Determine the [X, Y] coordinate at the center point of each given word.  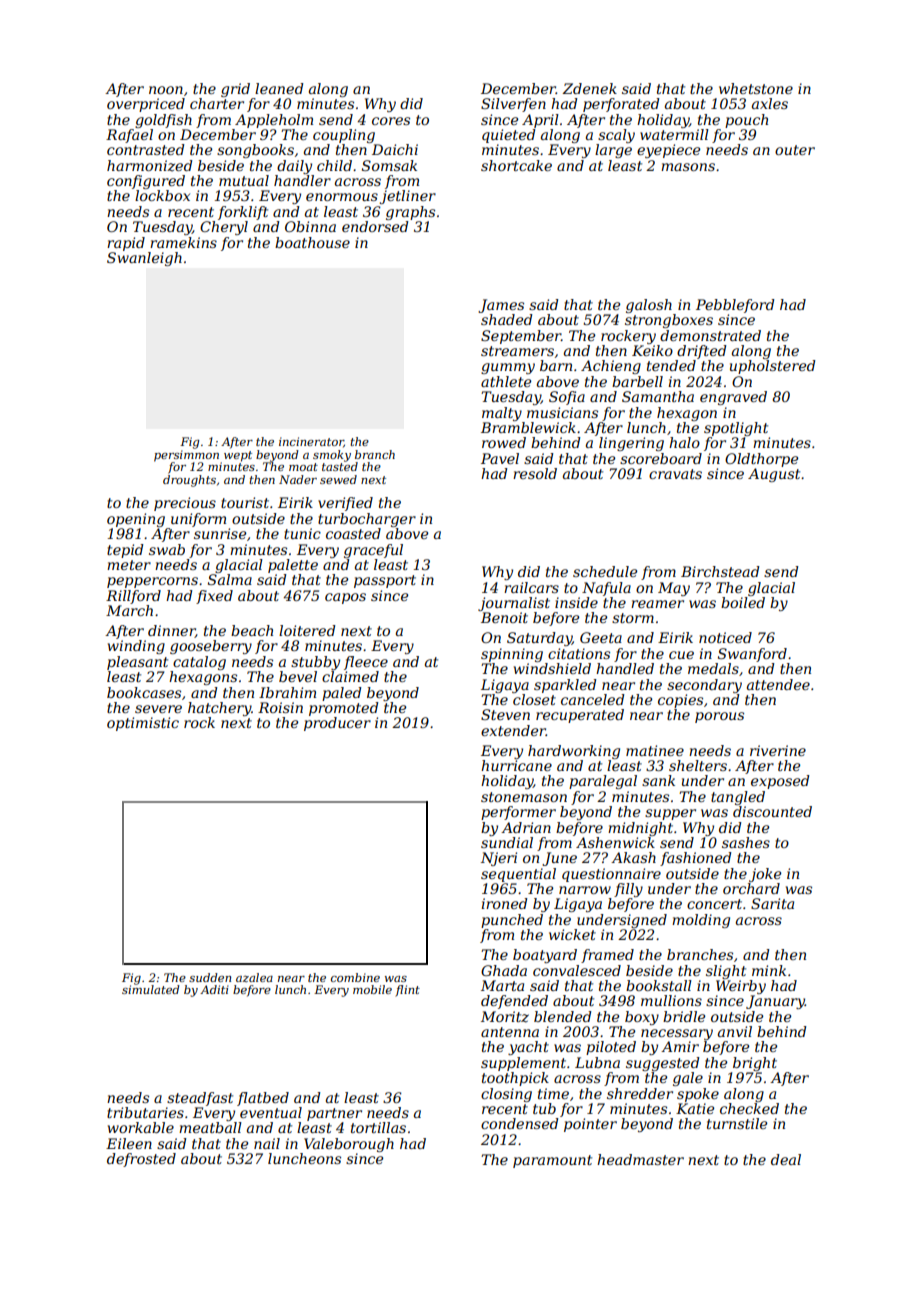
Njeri [499, 859]
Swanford [752, 655]
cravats [675, 474]
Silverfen [513, 105]
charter [217, 103]
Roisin [280, 707]
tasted [340, 466]
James [501, 306]
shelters [698, 765]
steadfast [200, 1099]
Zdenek [589, 88]
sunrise [220, 533]
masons [688, 167]
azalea [254, 977]
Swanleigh [144, 259]
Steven [505, 714]
